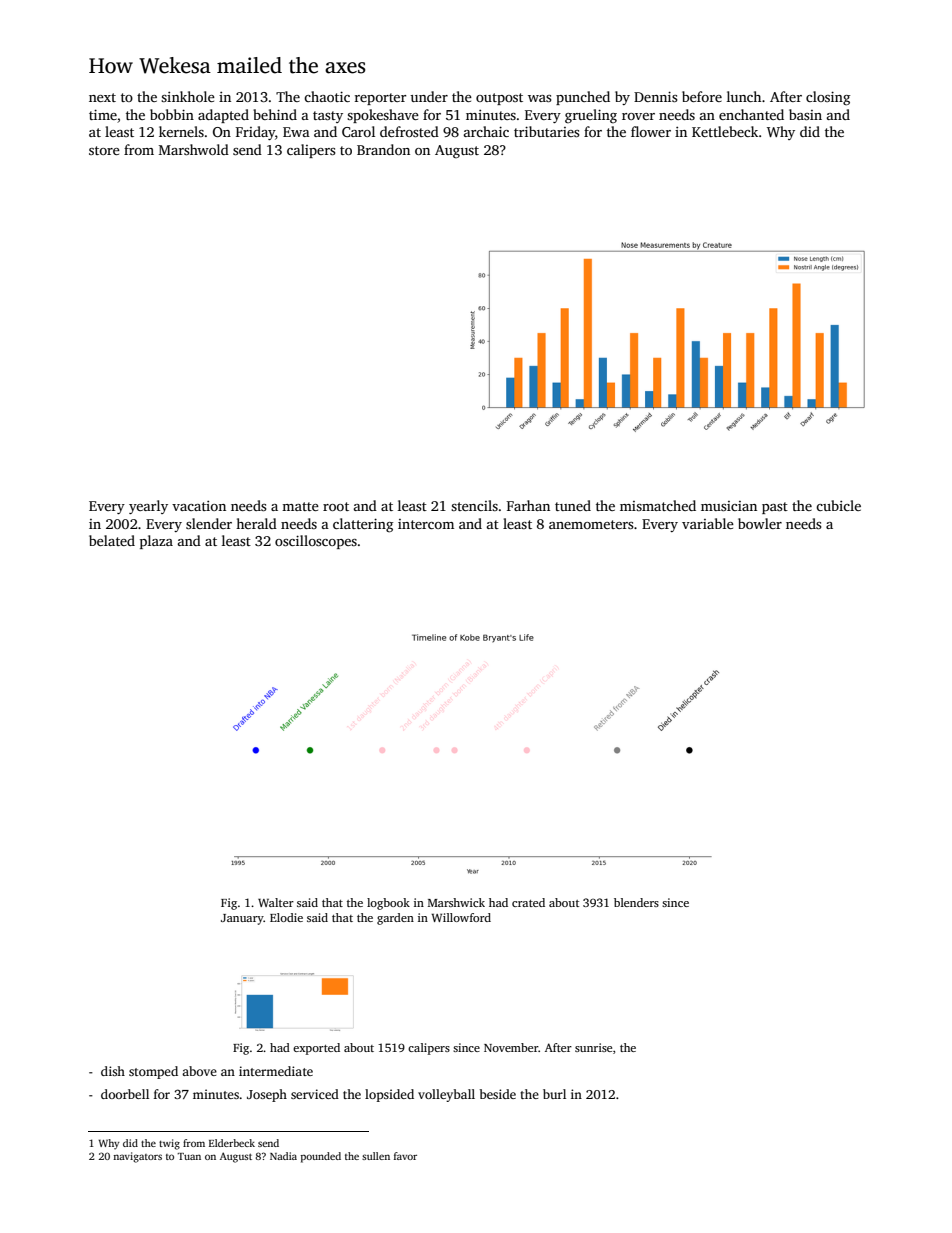 Image resolution: width=952 pixels, height=1233 pixels. What do you see at coordinates (805, 114) in the document?
I see `basin` at bounding box center [805, 114].
